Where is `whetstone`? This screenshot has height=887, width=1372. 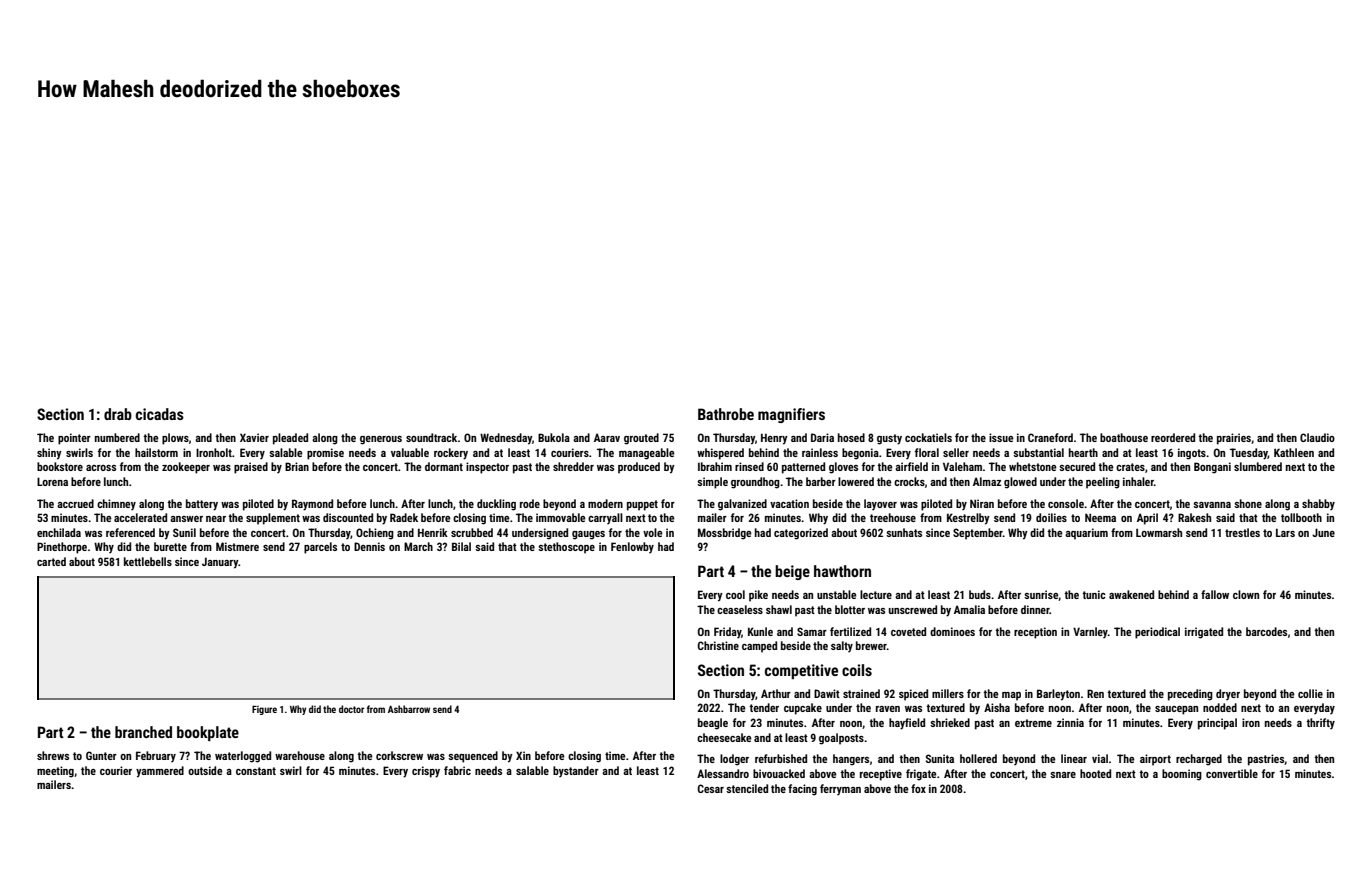
whetstone is located at coordinates (1033, 466).
